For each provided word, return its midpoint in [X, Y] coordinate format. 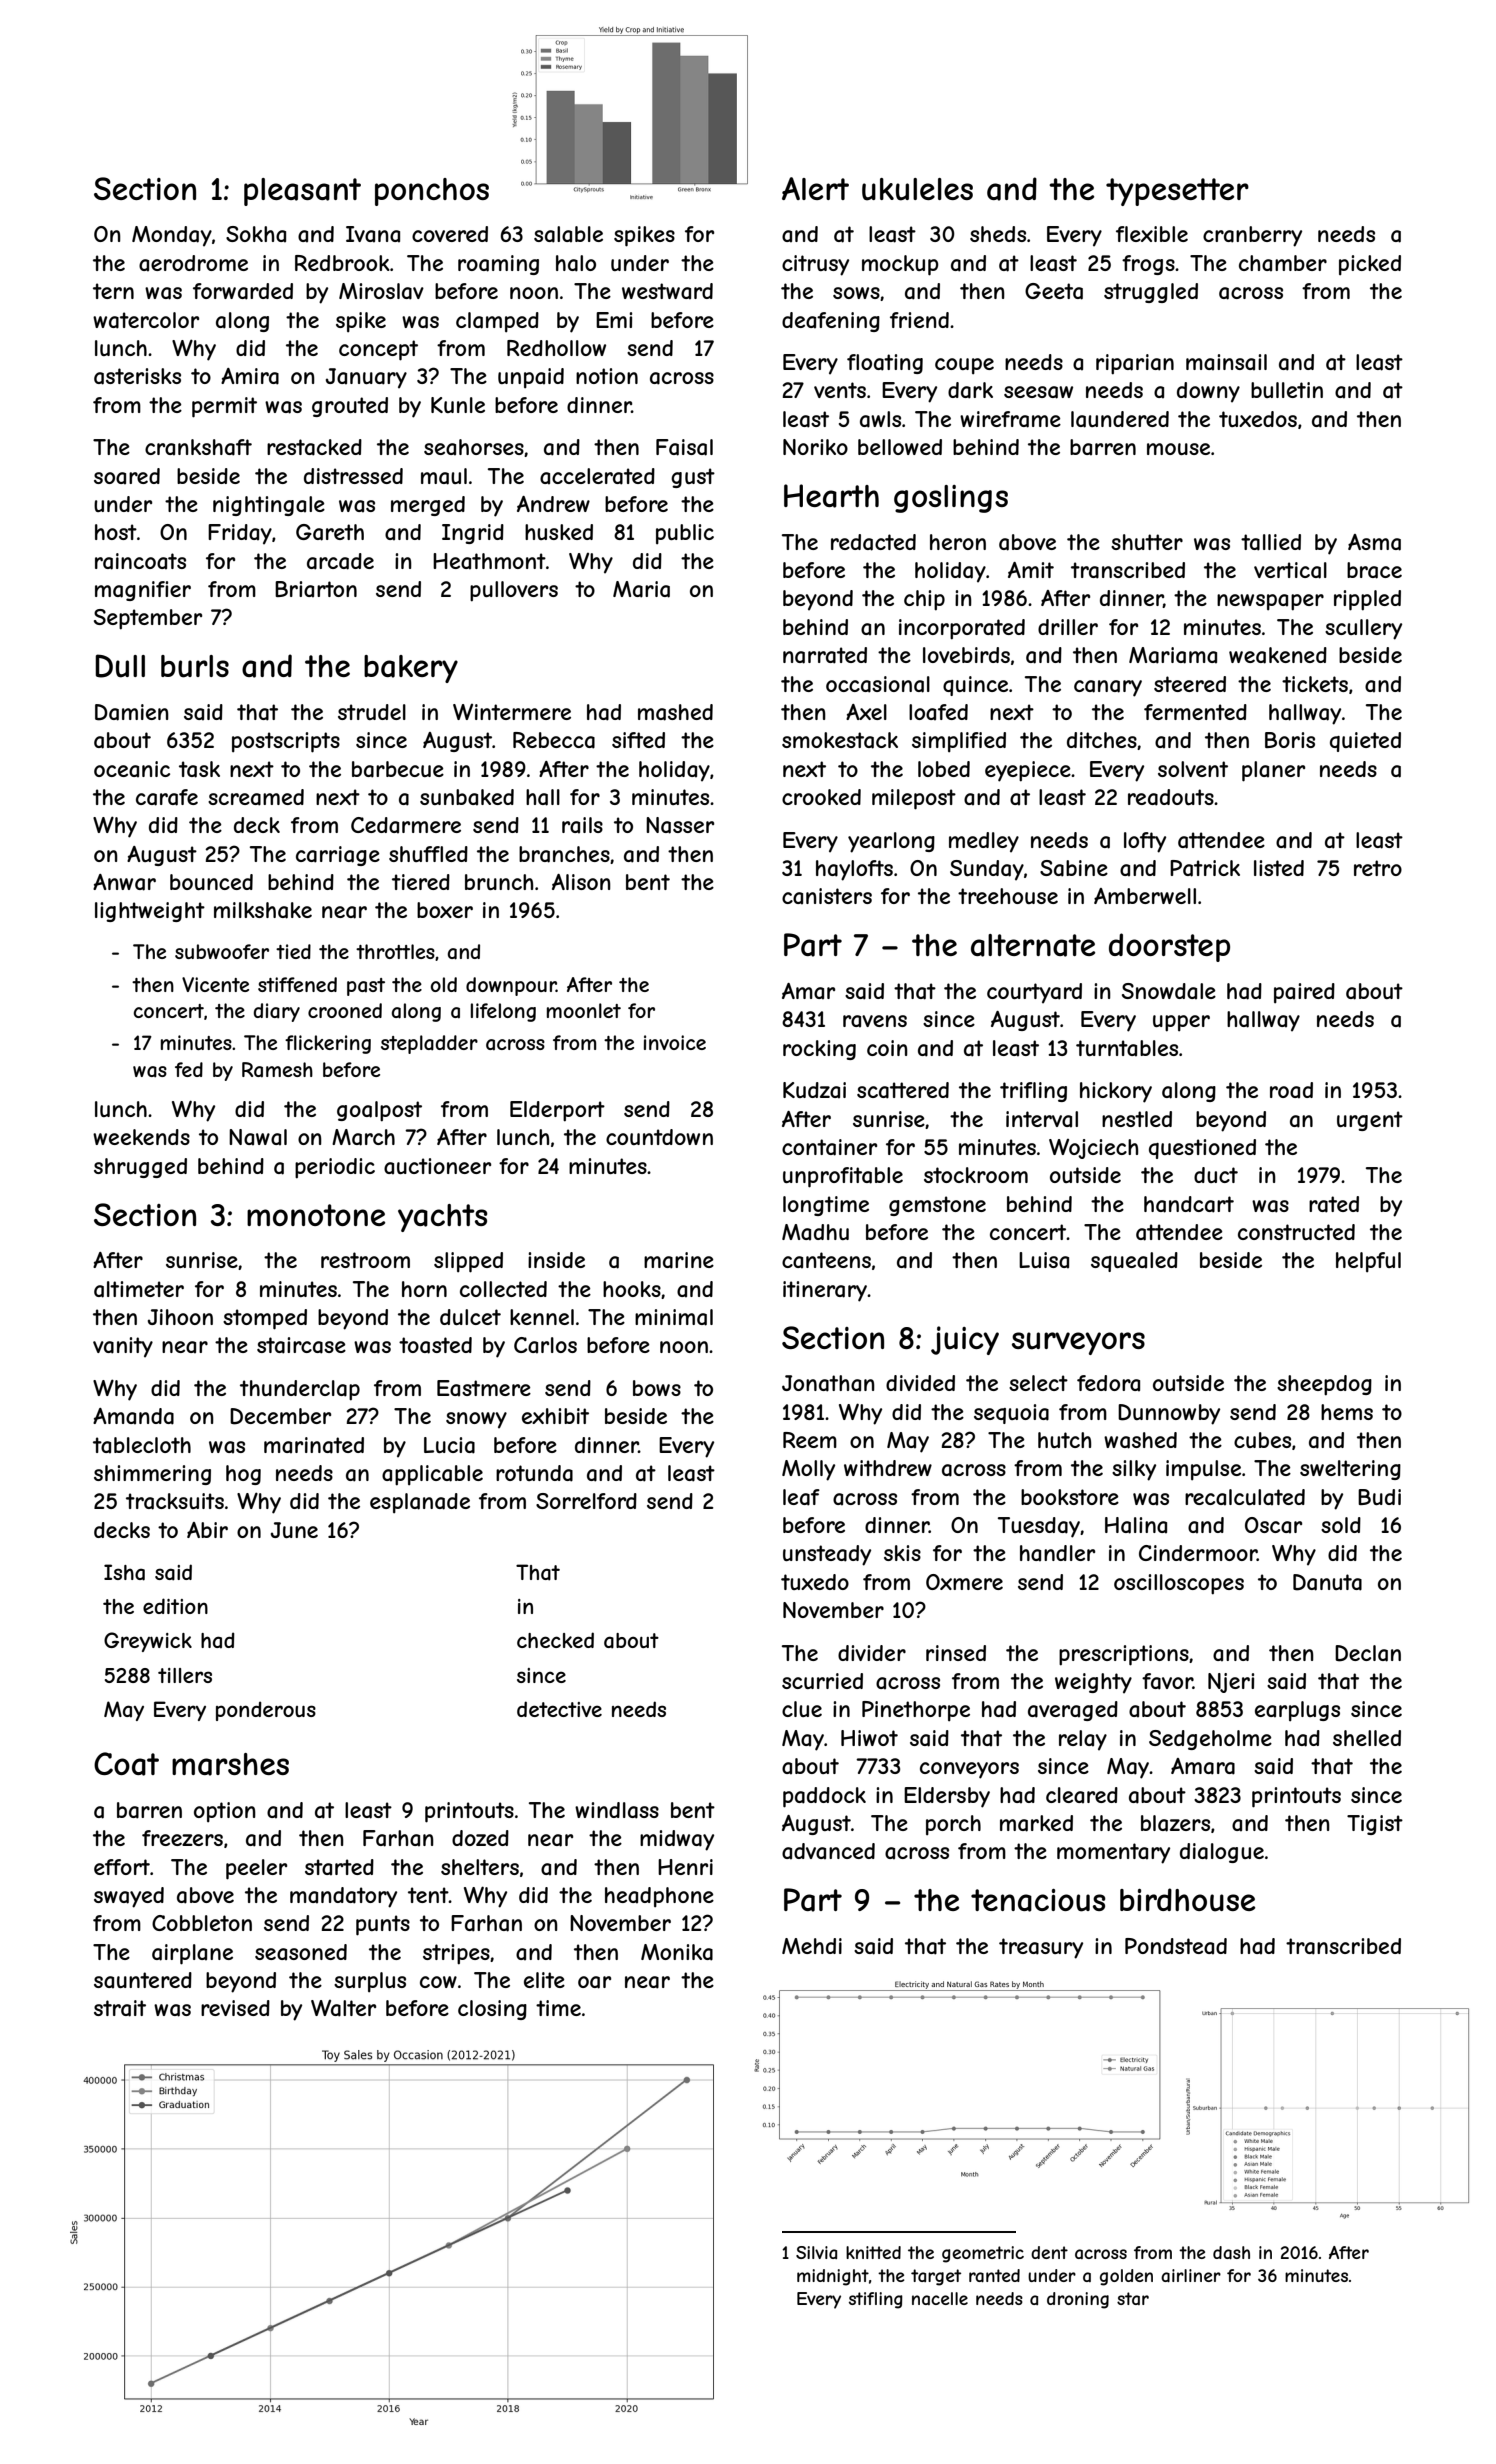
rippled [1367, 600]
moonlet [584, 1010]
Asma [1374, 542]
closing [492, 2010]
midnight [833, 2277]
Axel [866, 712]
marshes [230, 1764]
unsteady [827, 1555]
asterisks [137, 376]
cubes [1262, 1440]
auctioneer [437, 1166]
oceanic [132, 769]
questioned [1202, 1149]
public [685, 534]
